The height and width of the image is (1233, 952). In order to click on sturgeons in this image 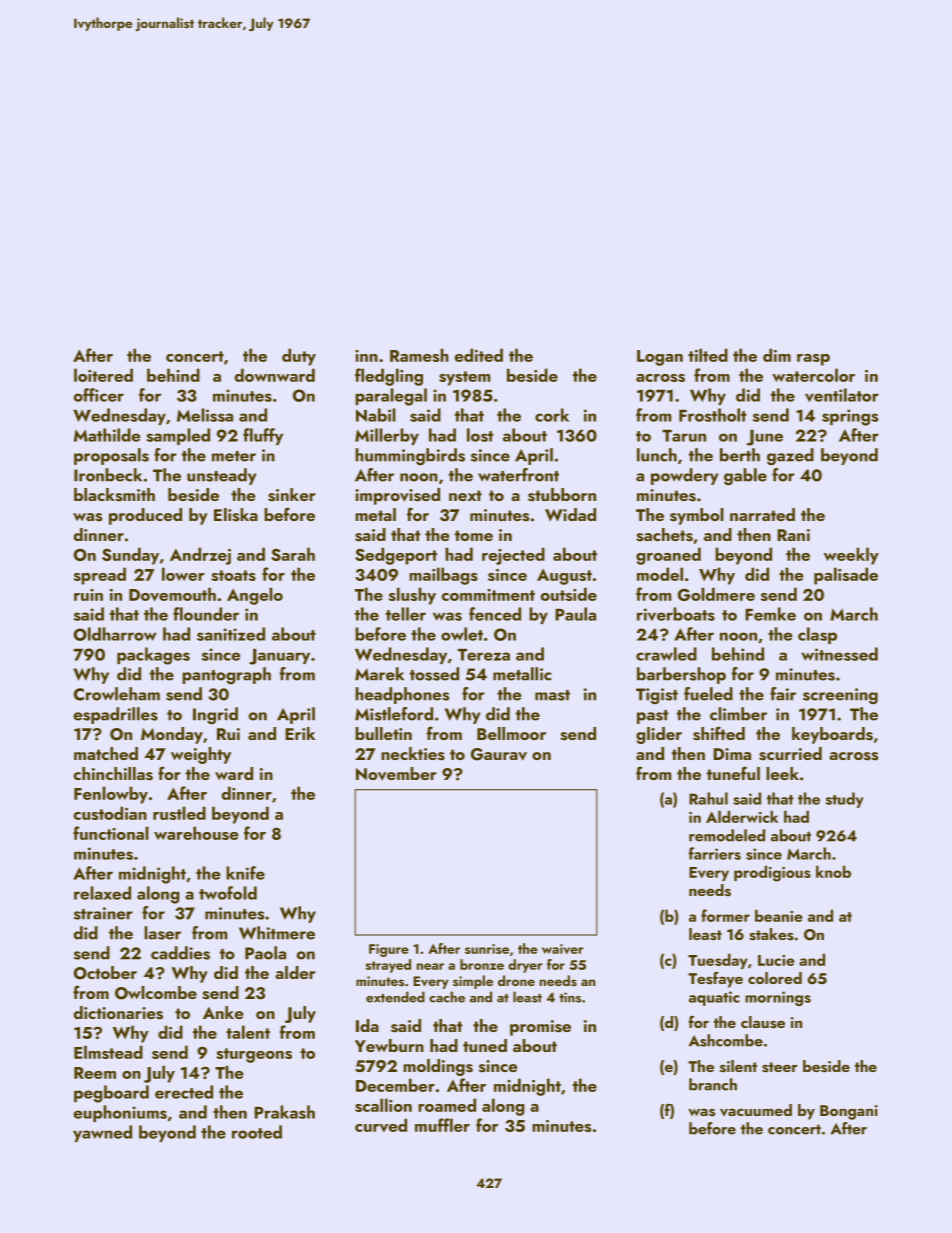, I will do `click(254, 1055)`.
